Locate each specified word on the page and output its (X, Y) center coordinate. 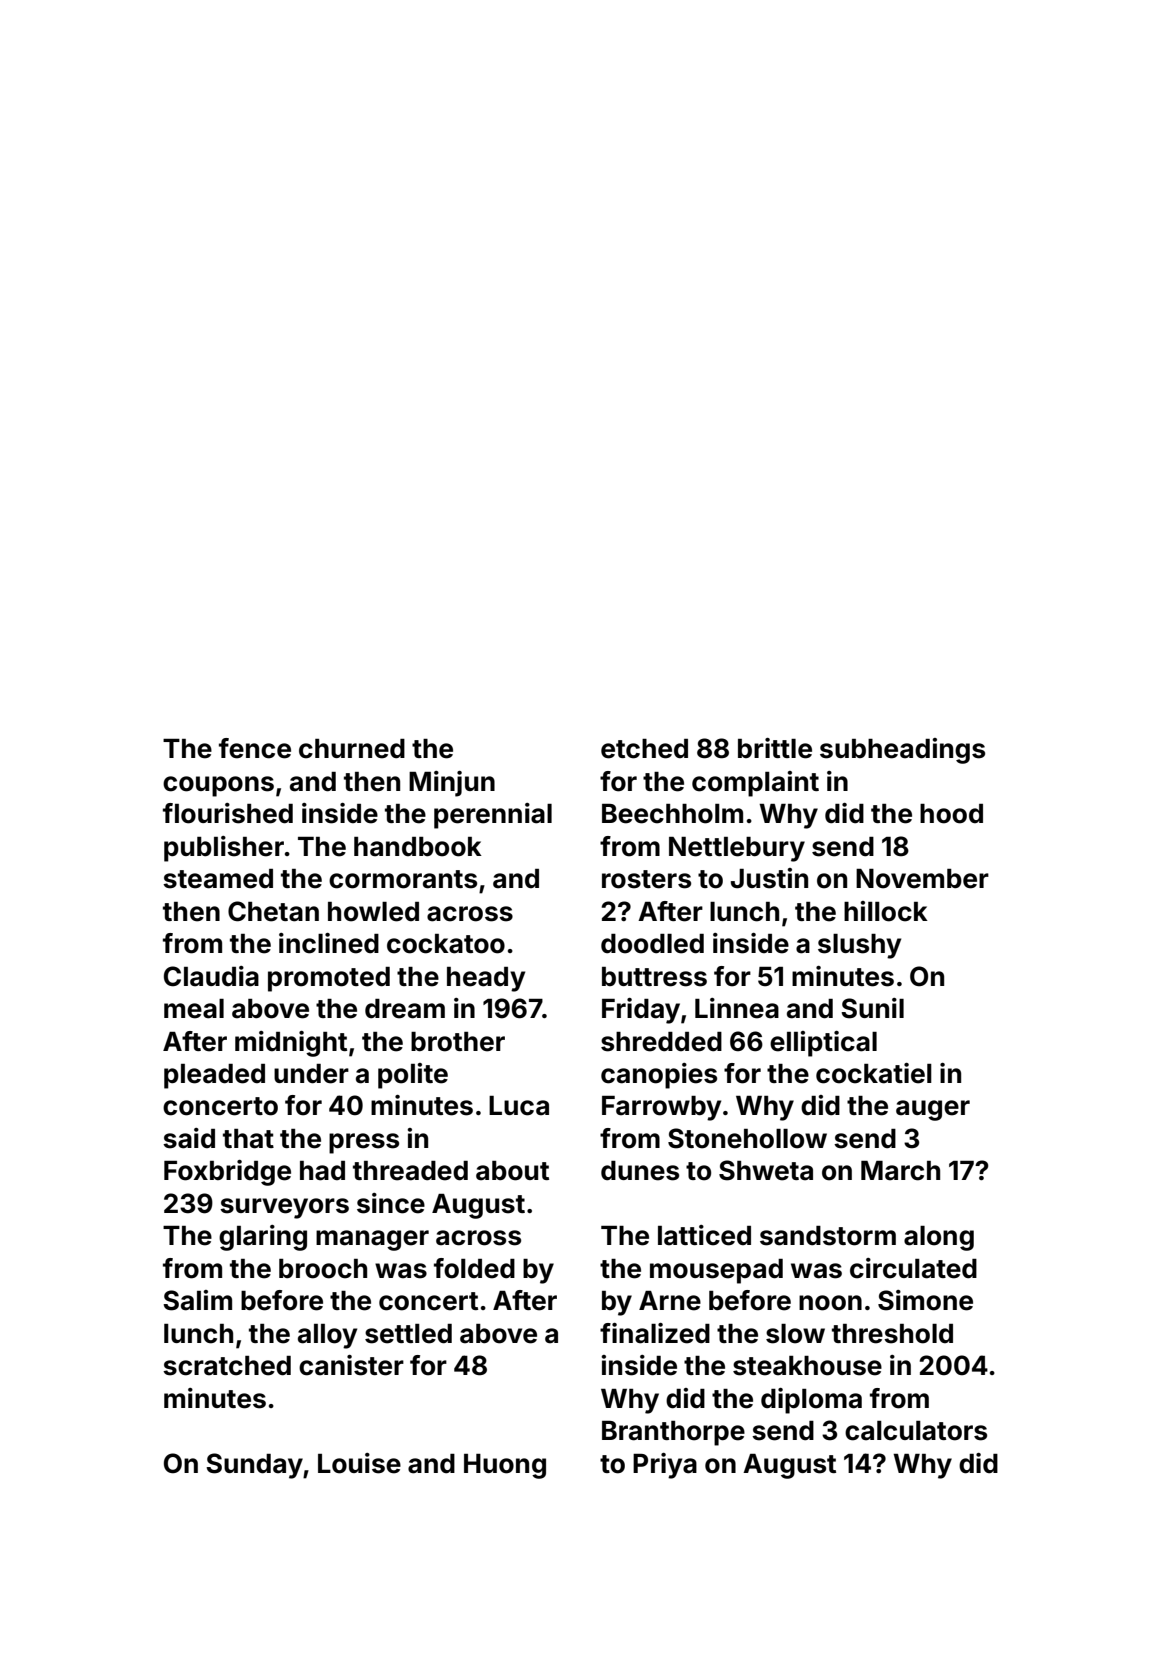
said (189, 1138)
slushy (859, 946)
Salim (197, 1300)
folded (474, 1268)
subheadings (902, 751)
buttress (654, 977)
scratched (227, 1366)
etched (644, 749)
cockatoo (446, 944)
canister (351, 1365)
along (939, 1238)
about (512, 1171)
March (900, 1171)
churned (352, 749)
